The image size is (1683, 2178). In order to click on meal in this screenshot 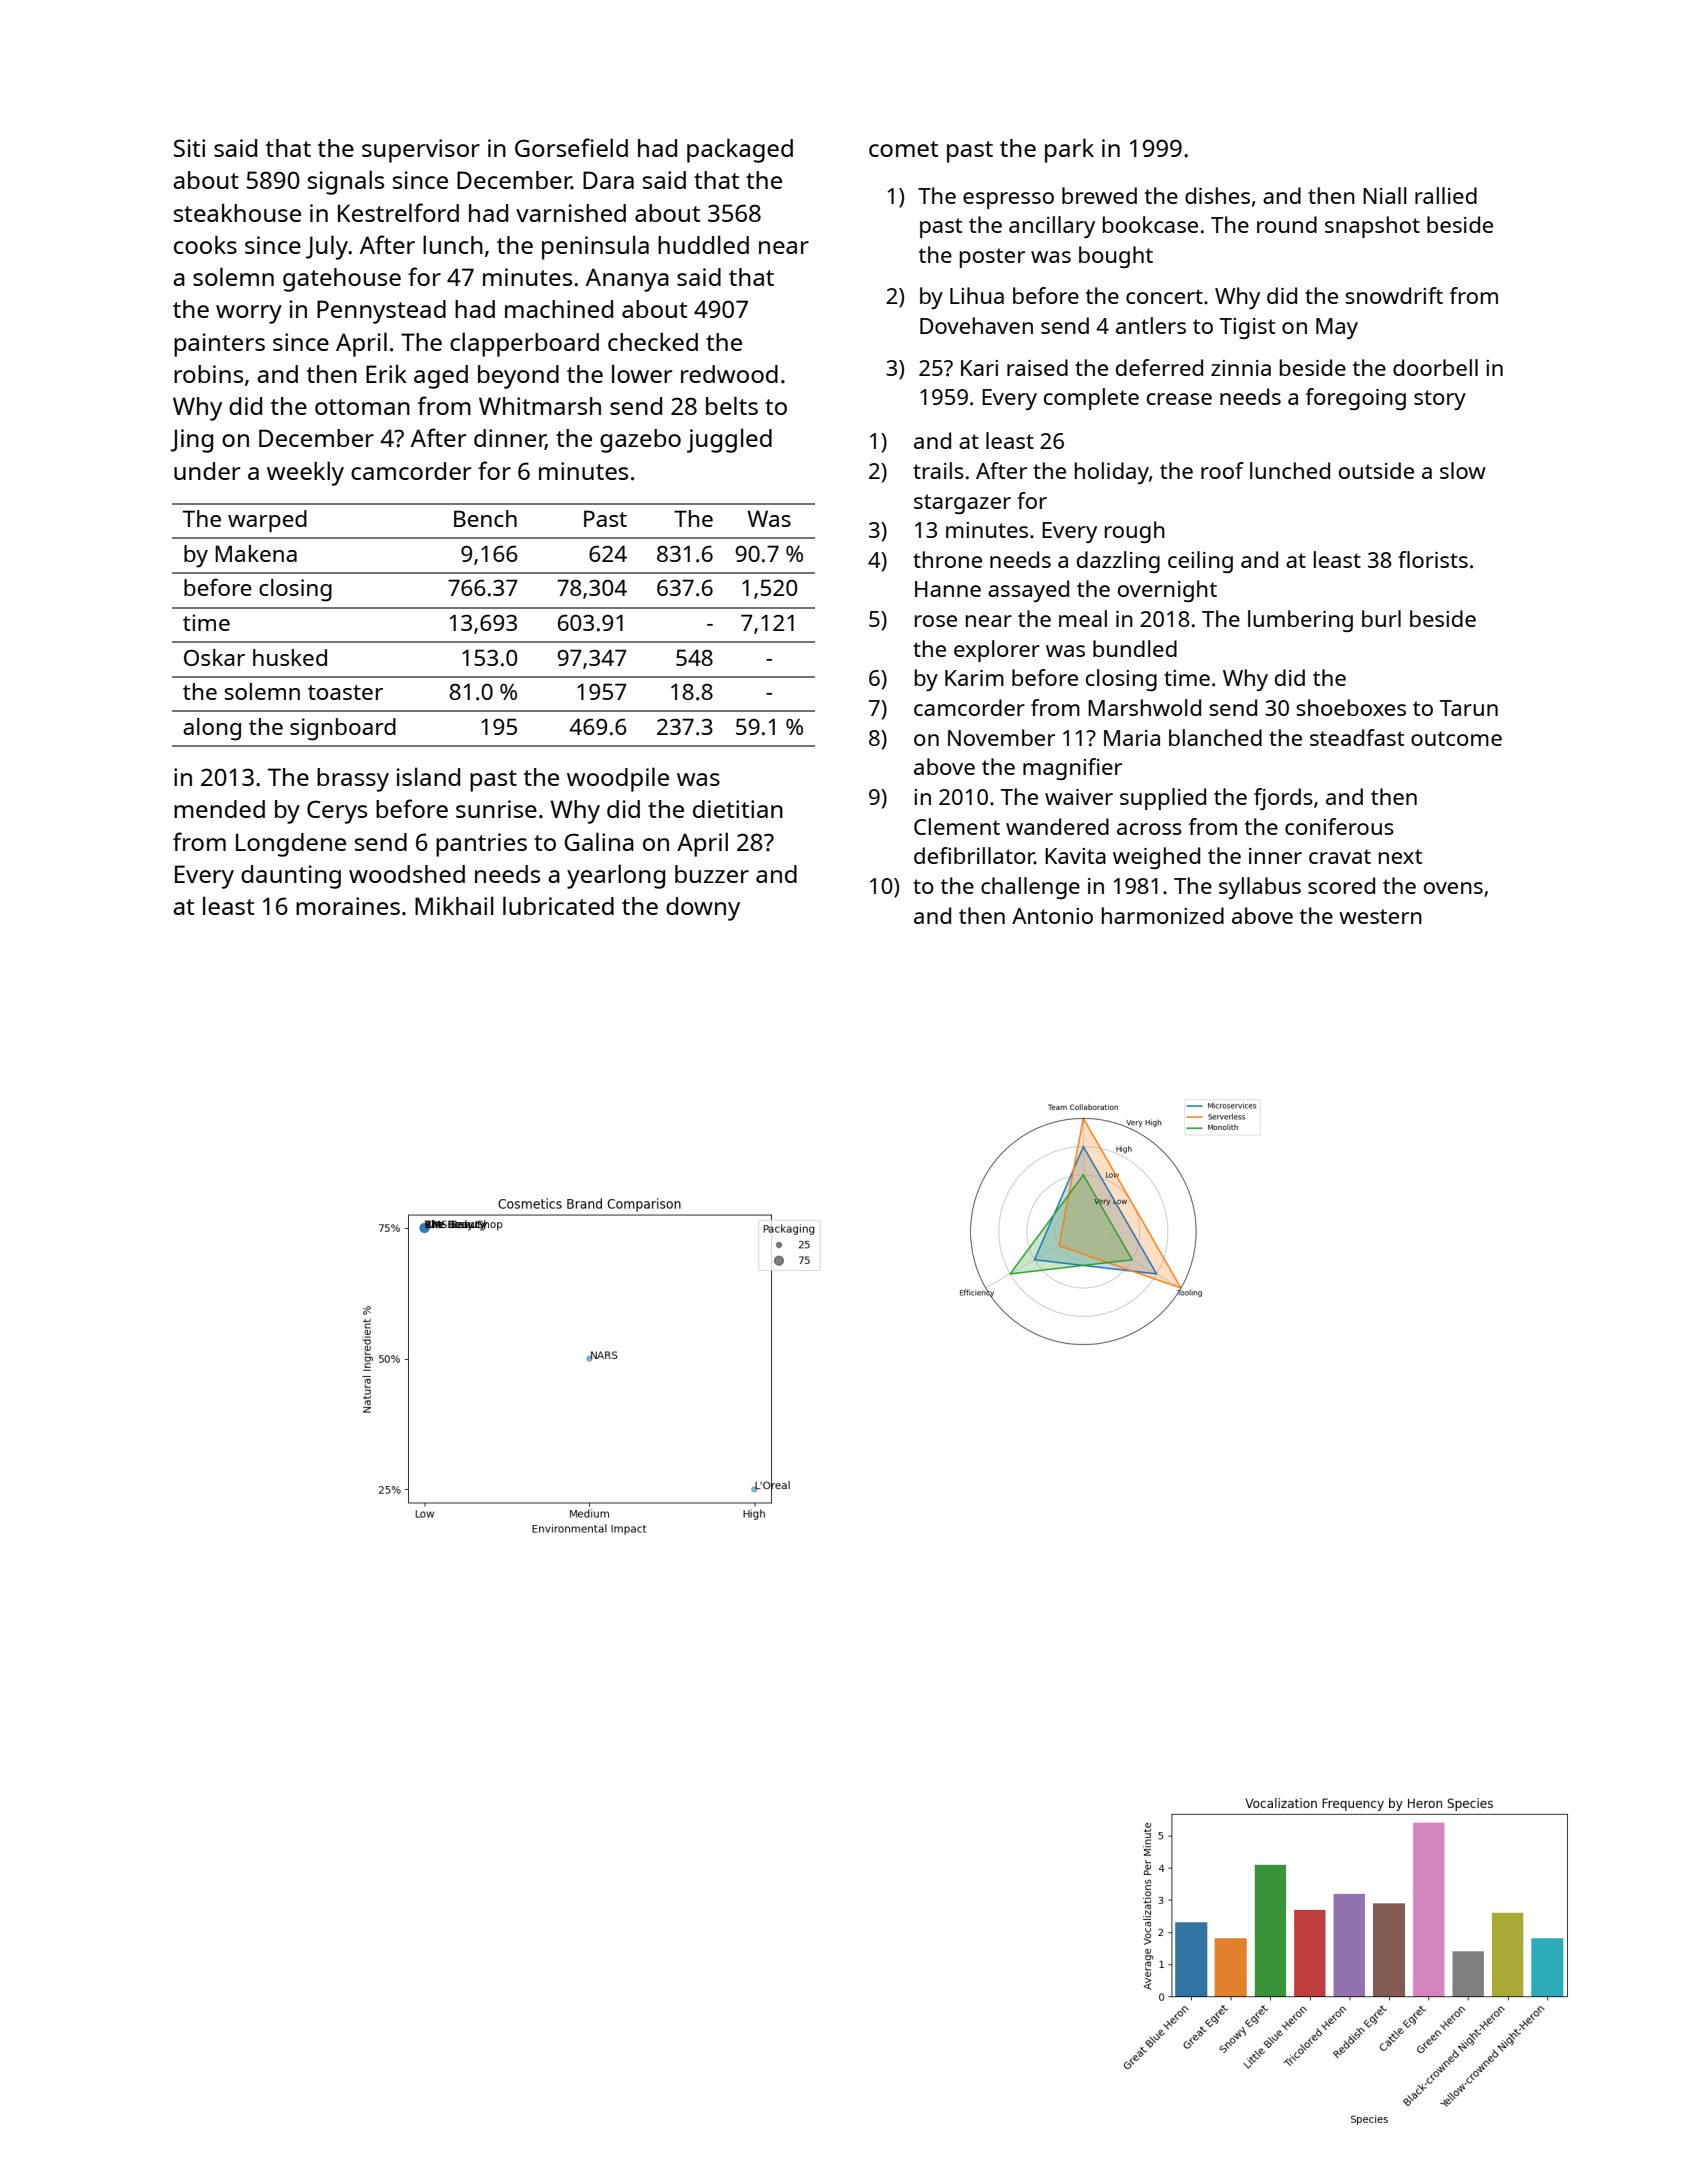, I will do `click(1083, 618)`.
